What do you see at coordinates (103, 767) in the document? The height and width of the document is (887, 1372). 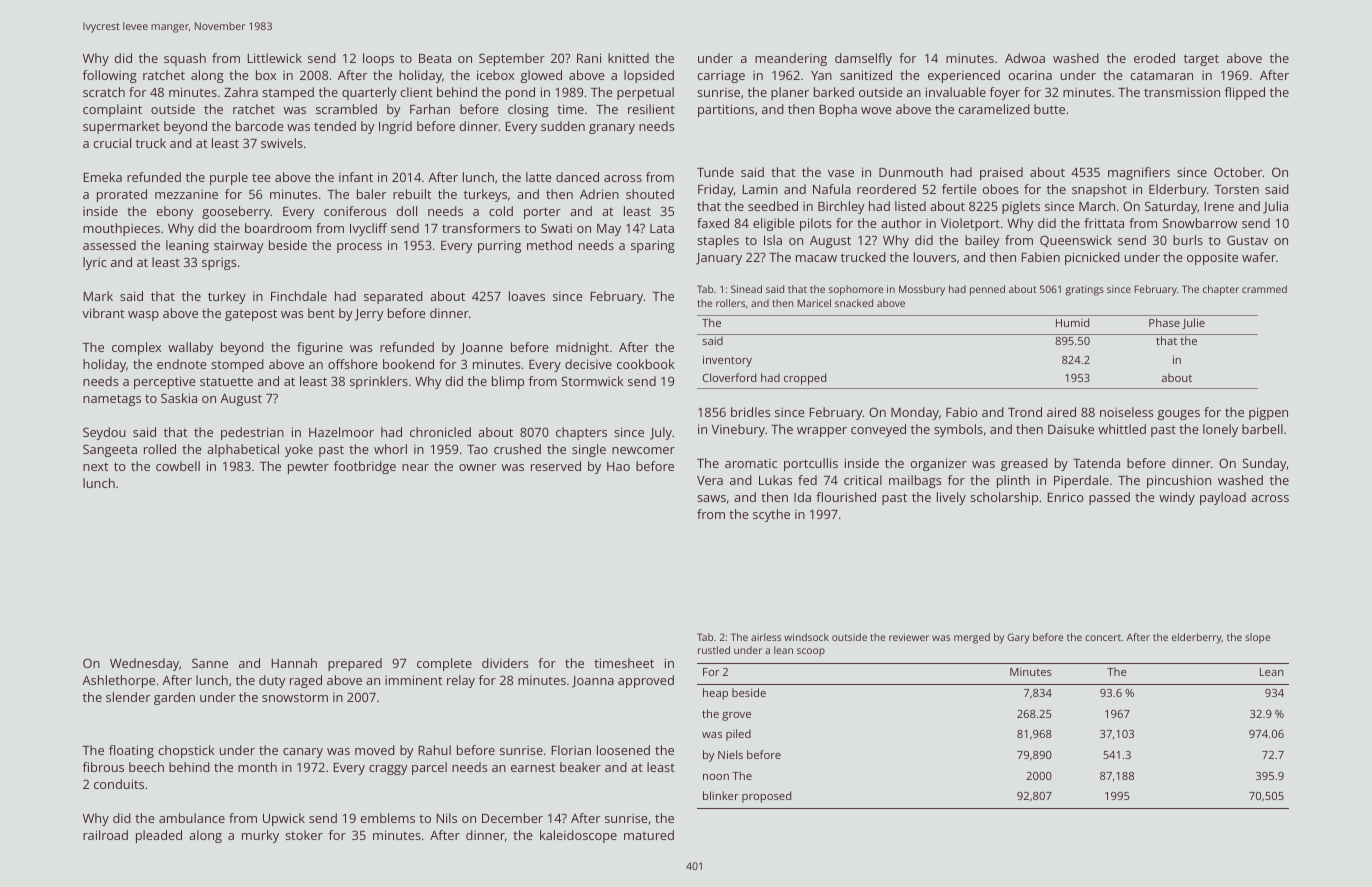 I see `fibrous` at bounding box center [103, 767].
